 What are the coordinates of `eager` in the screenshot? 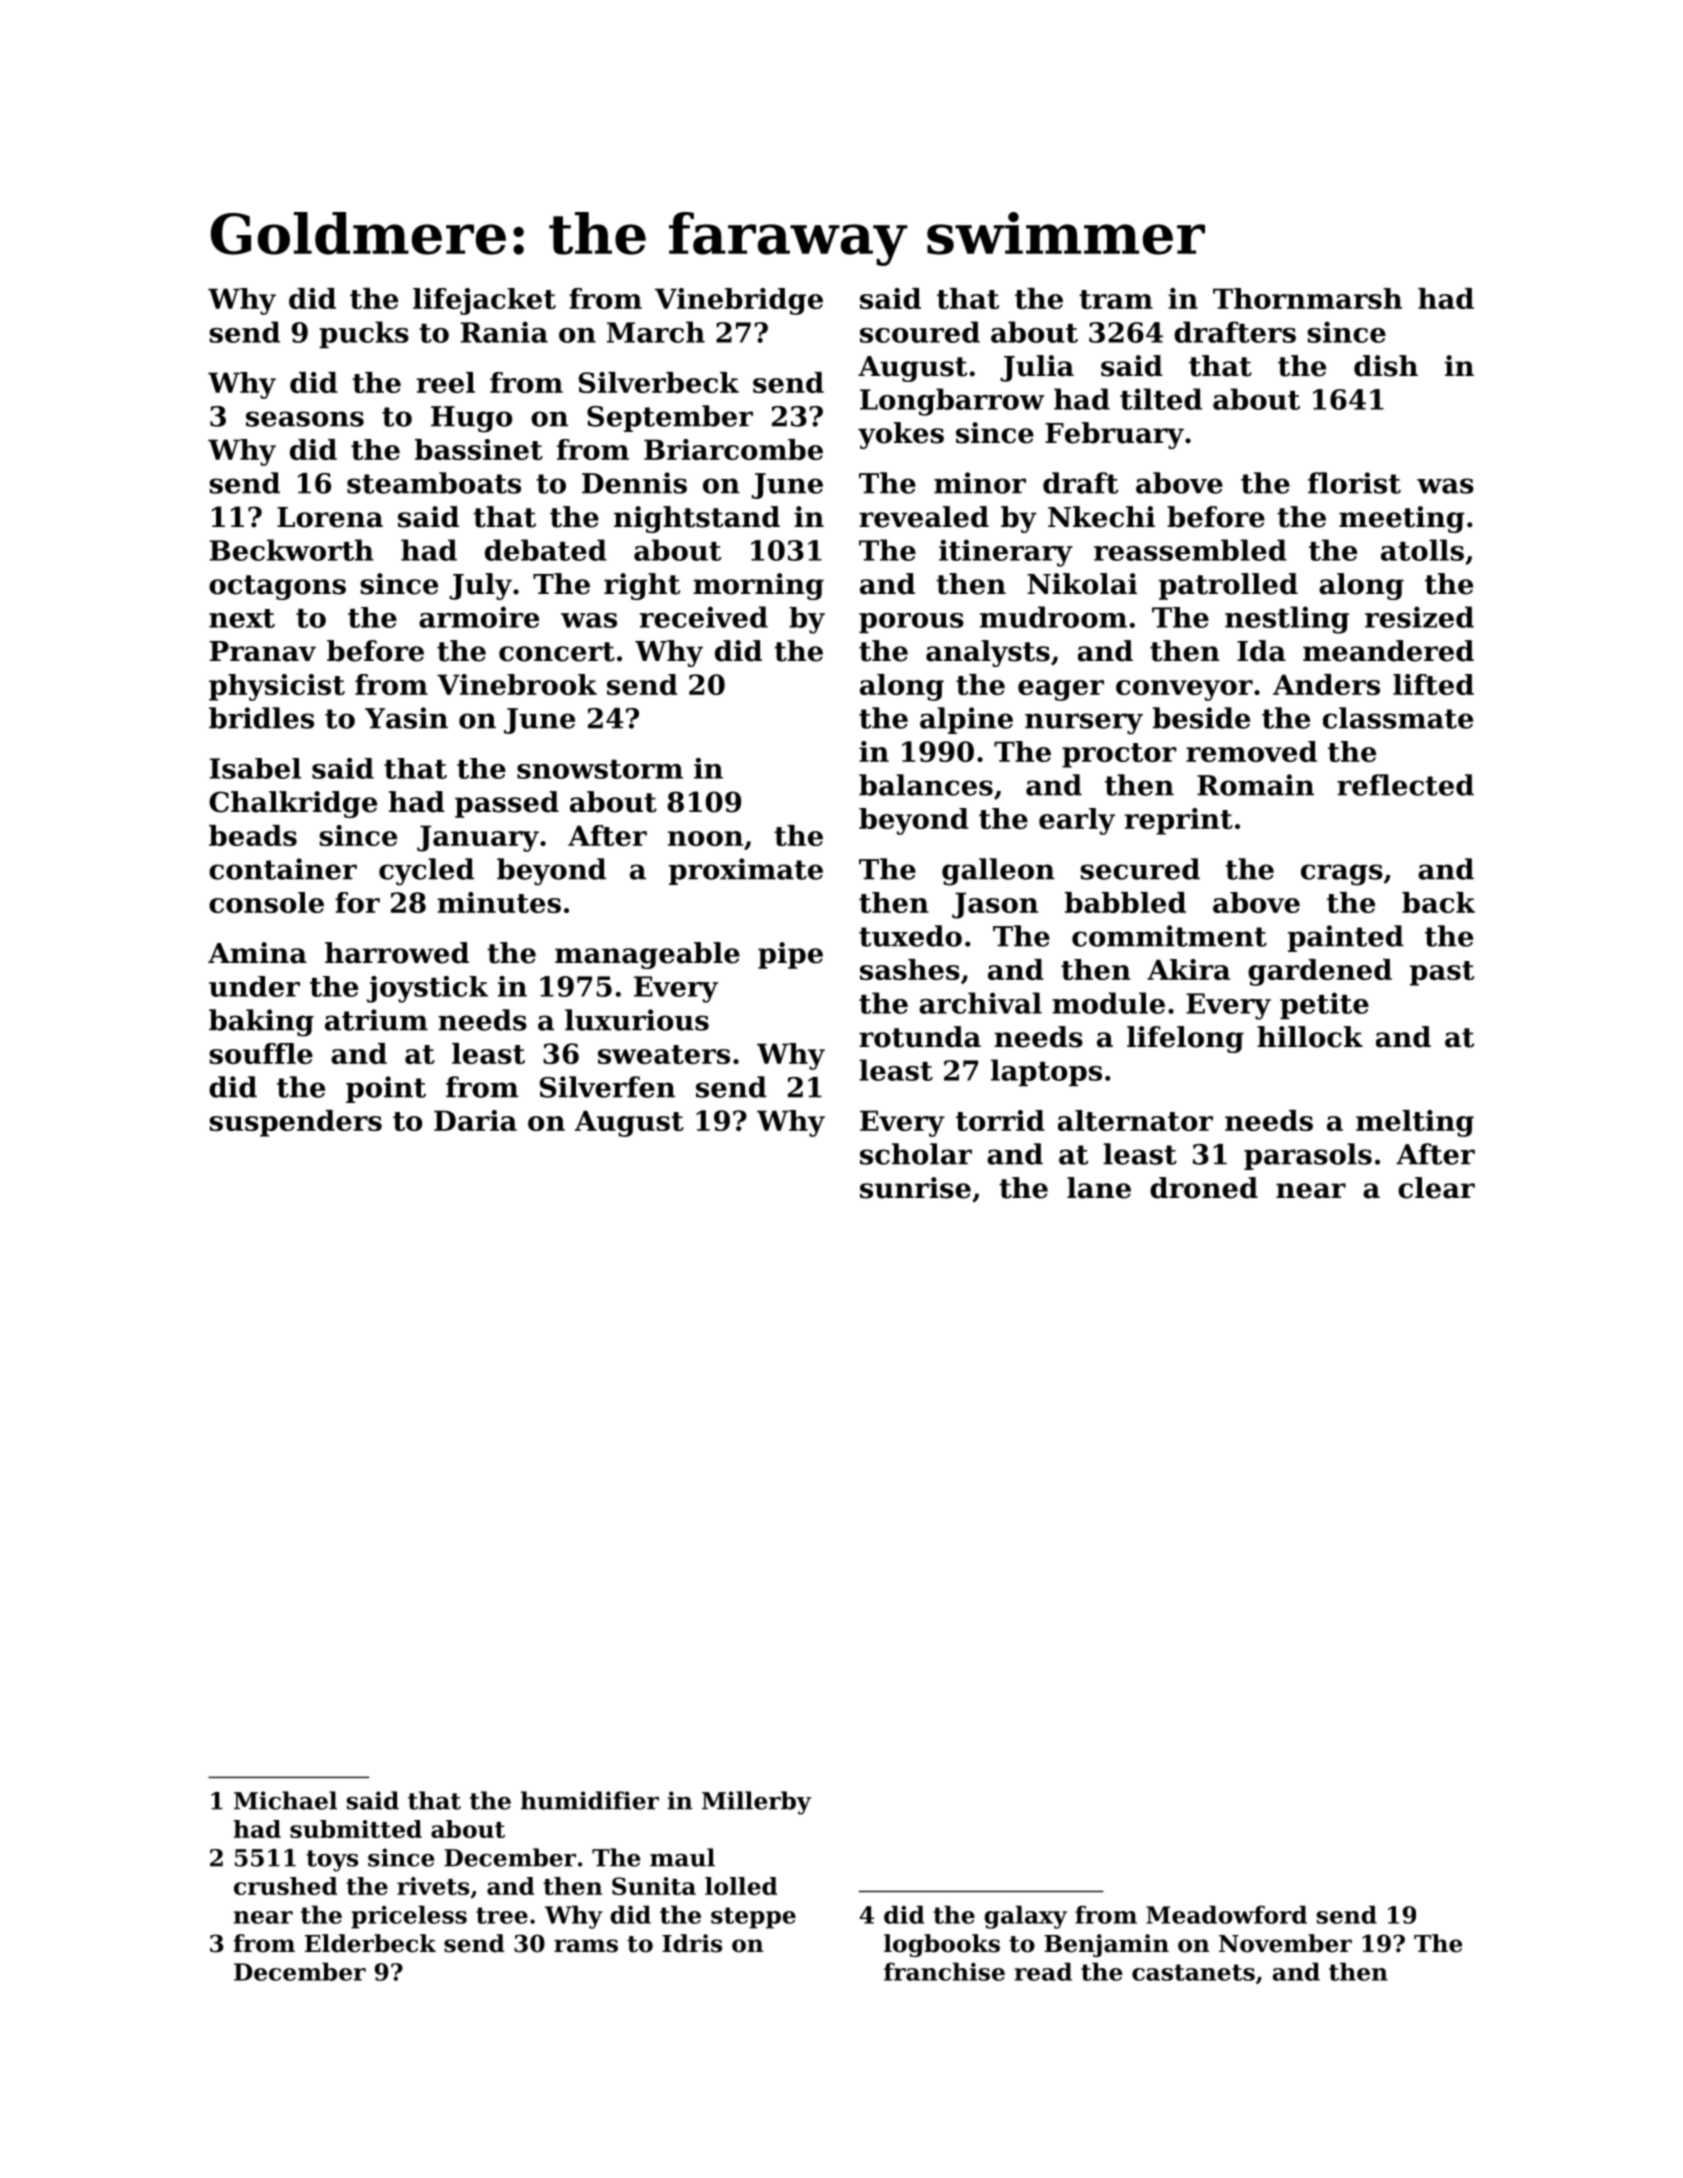 It's located at (1061, 690).
